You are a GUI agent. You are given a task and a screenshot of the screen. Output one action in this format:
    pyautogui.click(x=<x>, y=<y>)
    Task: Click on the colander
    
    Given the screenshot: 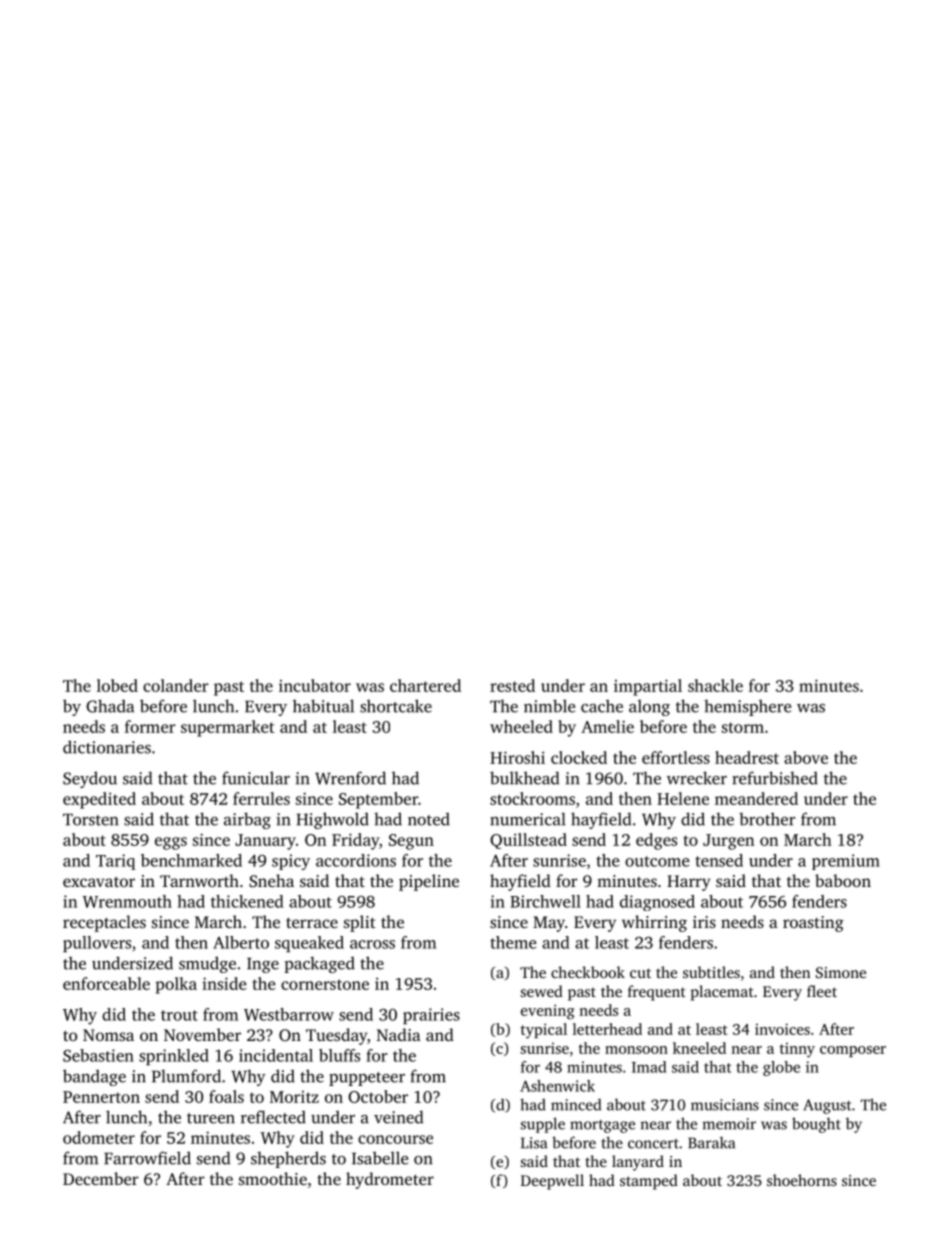 What is the action you would take?
    pyautogui.click(x=176, y=685)
